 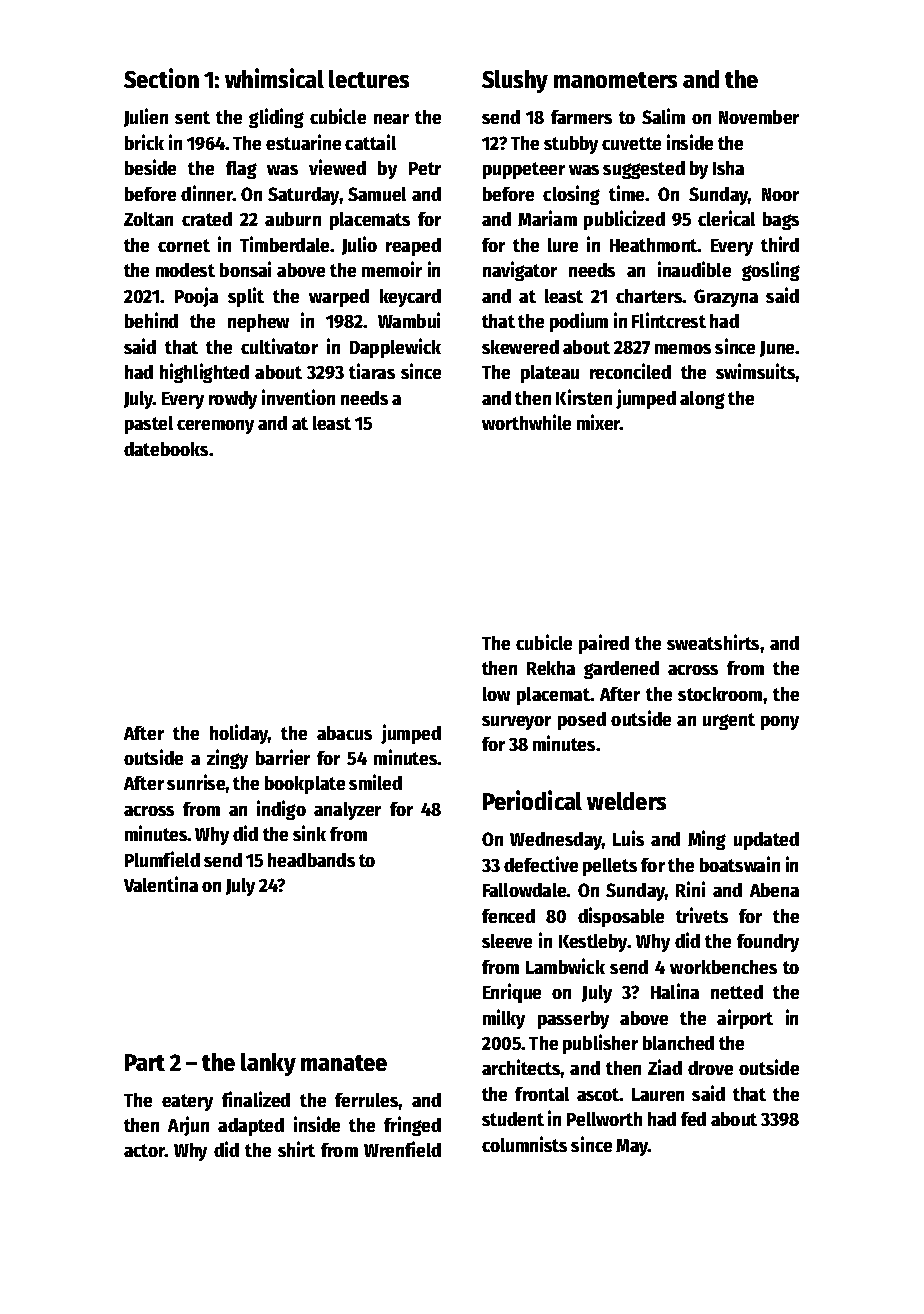 What do you see at coordinates (759, 117) in the screenshot?
I see `November` at bounding box center [759, 117].
